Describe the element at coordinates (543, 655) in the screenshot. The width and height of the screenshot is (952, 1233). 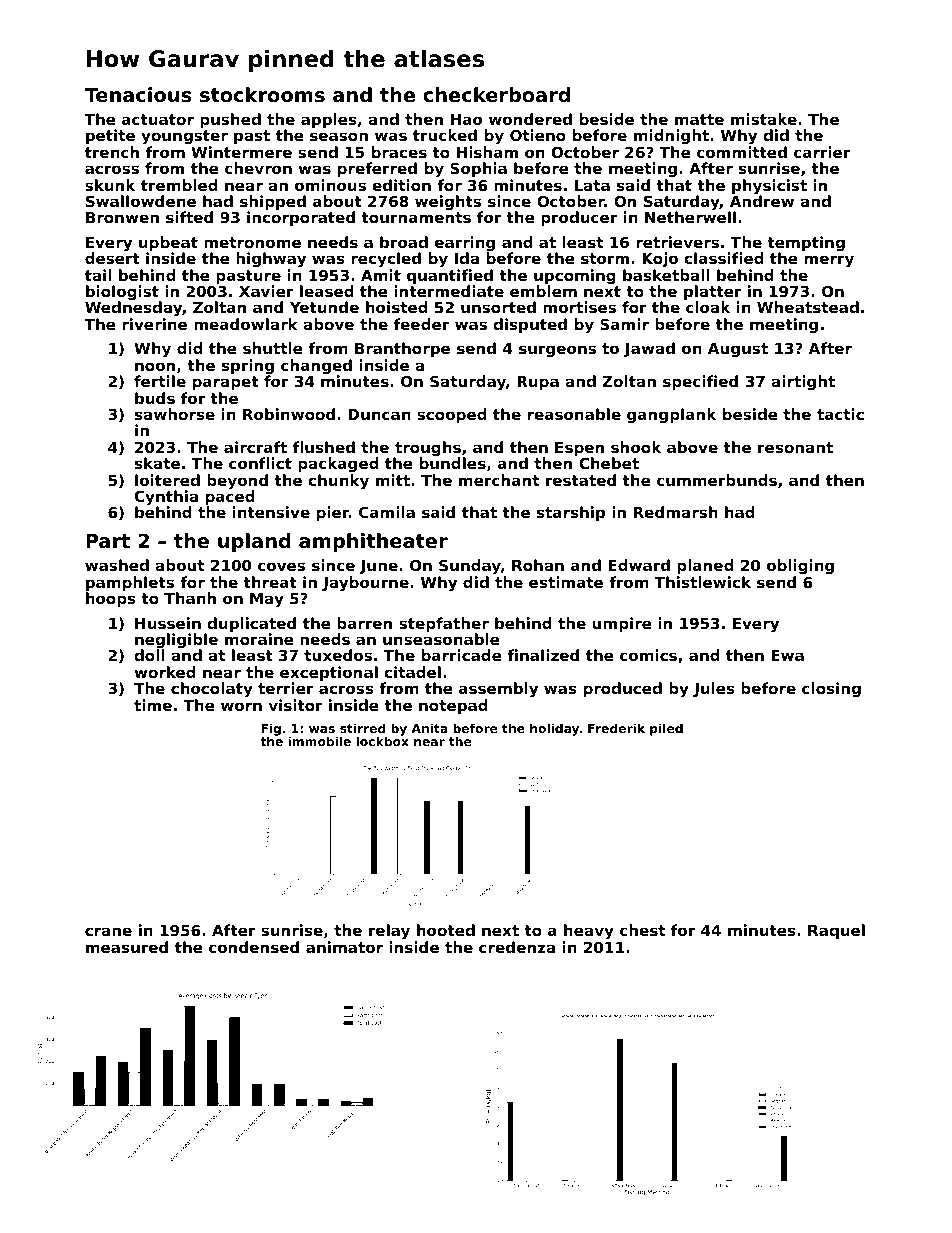
I see `finalized` at that location.
